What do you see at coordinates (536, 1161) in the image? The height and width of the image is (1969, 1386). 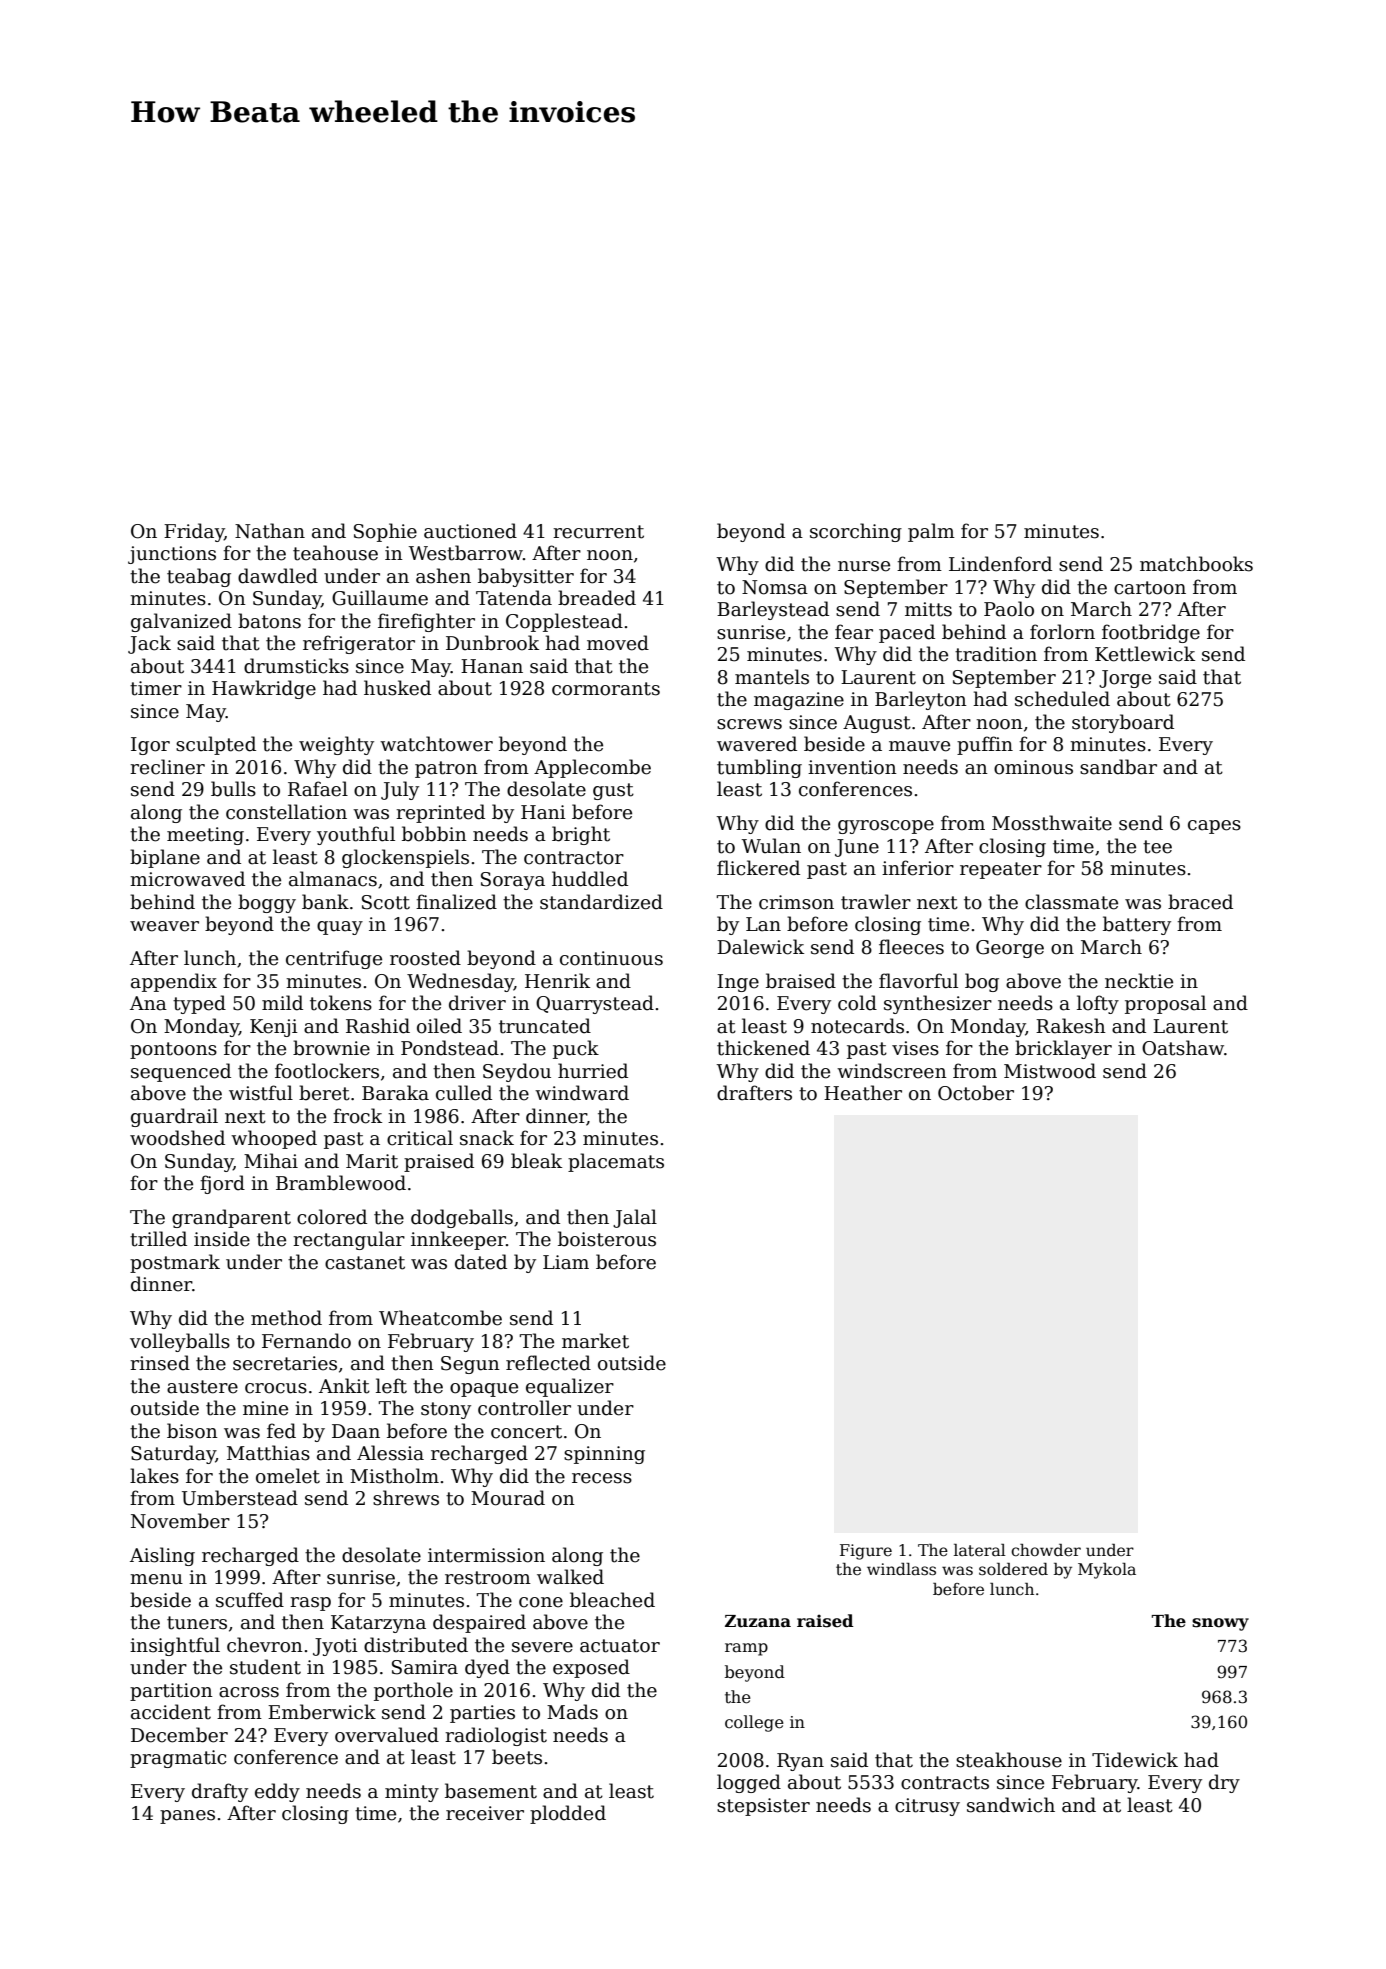 I see `bleak` at bounding box center [536, 1161].
